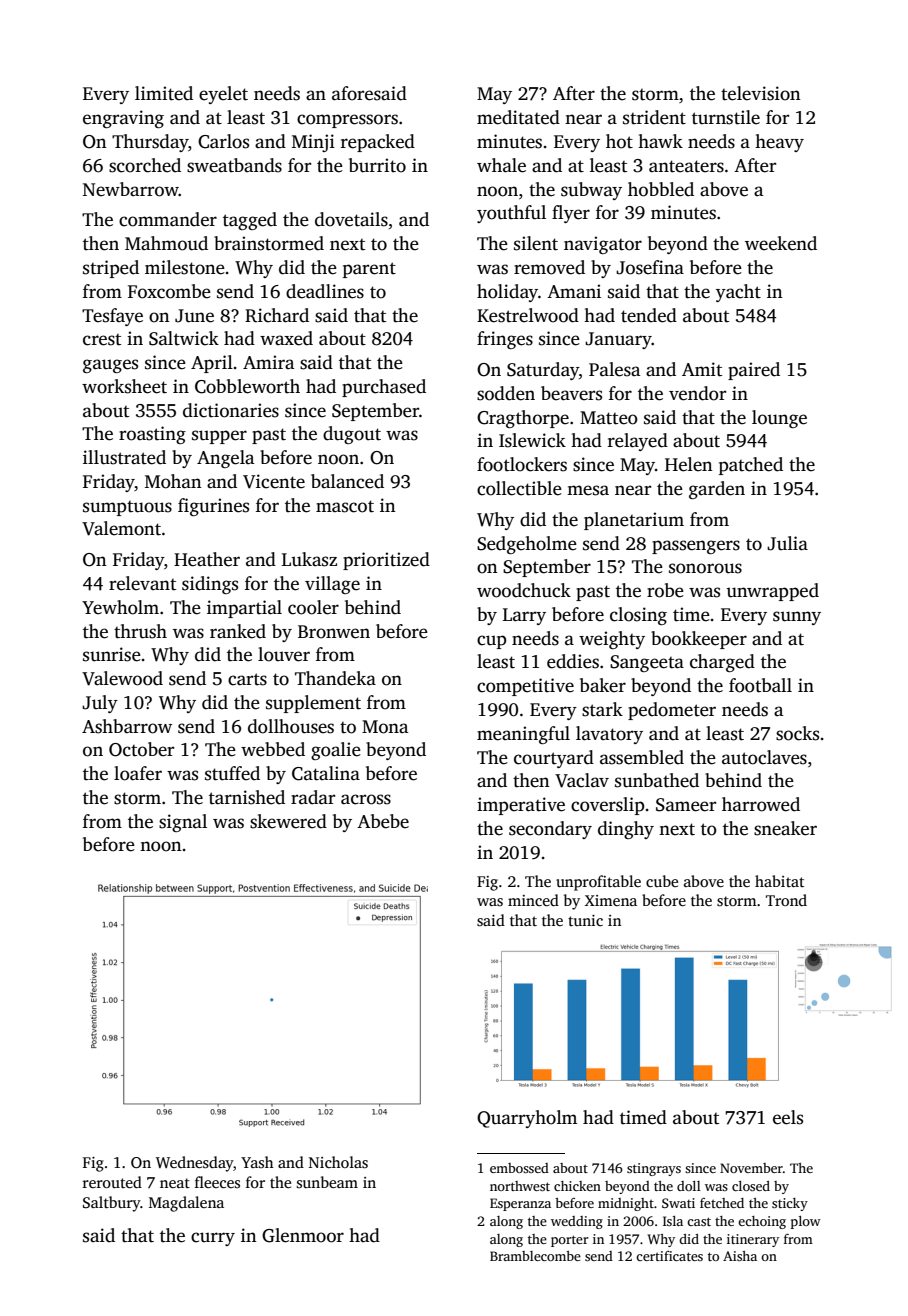 This screenshot has width=908, height=1316. I want to click on Bramblecombe, so click(535, 1256).
